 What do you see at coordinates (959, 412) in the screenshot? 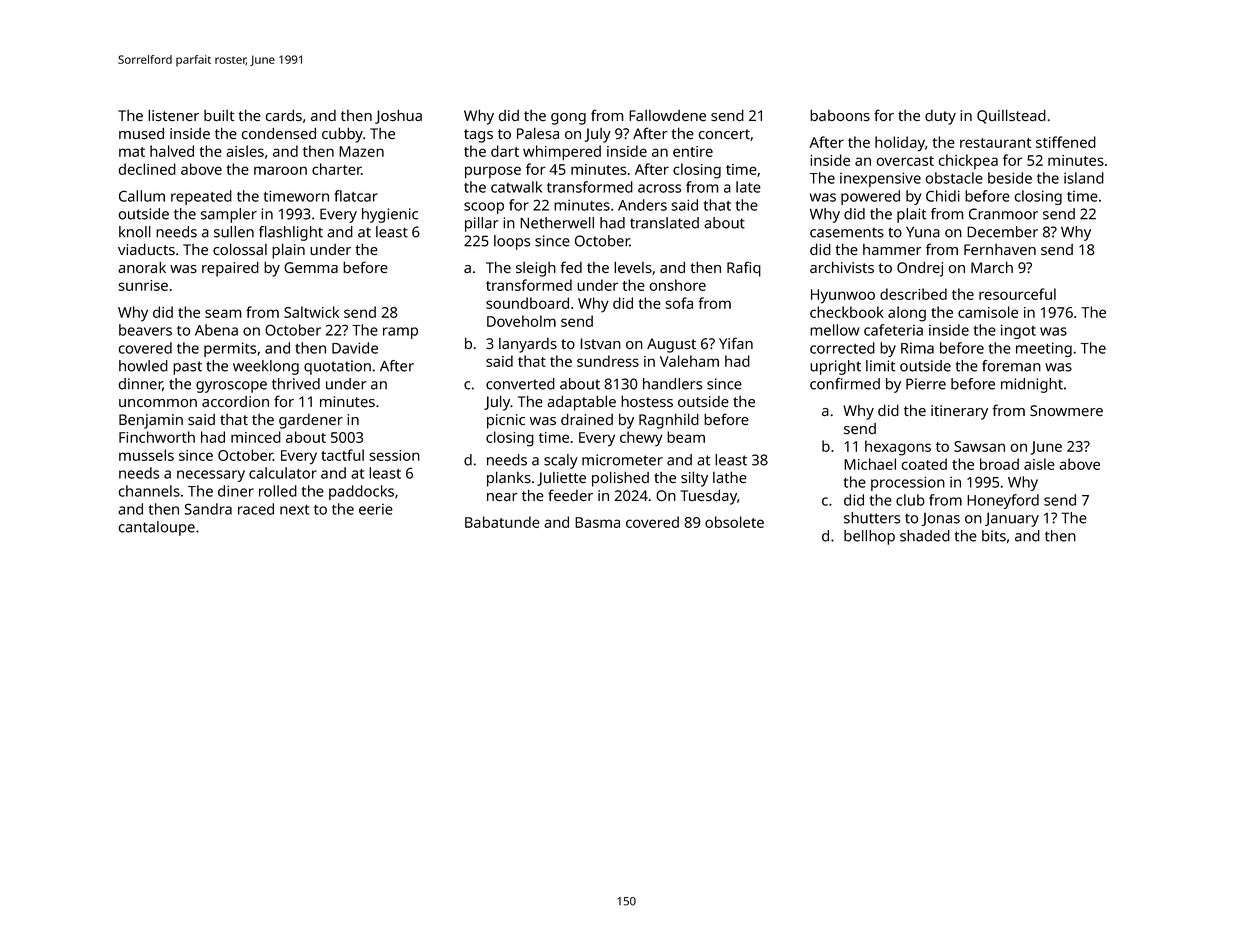
I see `itinerary` at bounding box center [959, 412].
